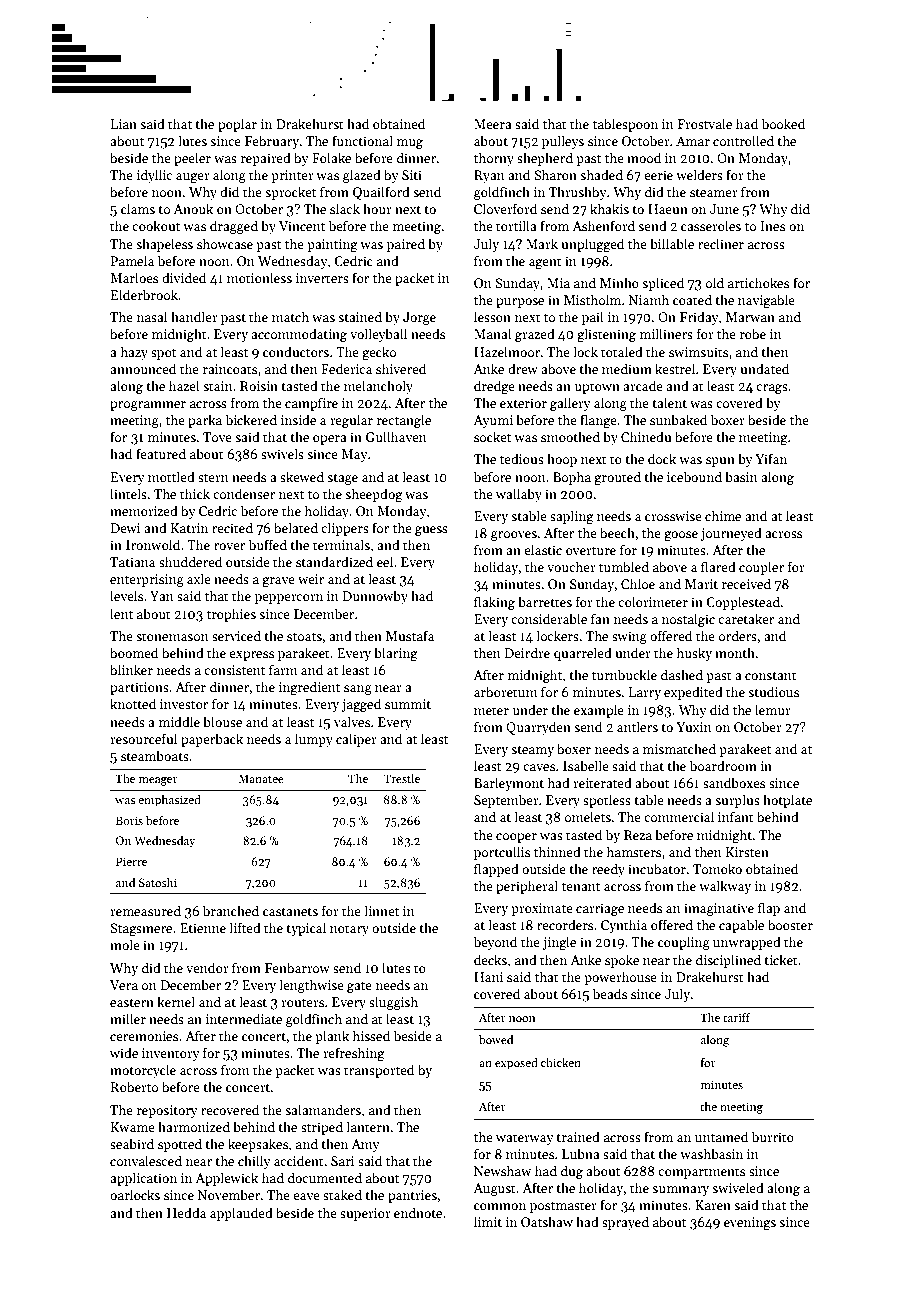  Describe the element at coordinates (598, 421) in the document. I see `flange` at that location.
